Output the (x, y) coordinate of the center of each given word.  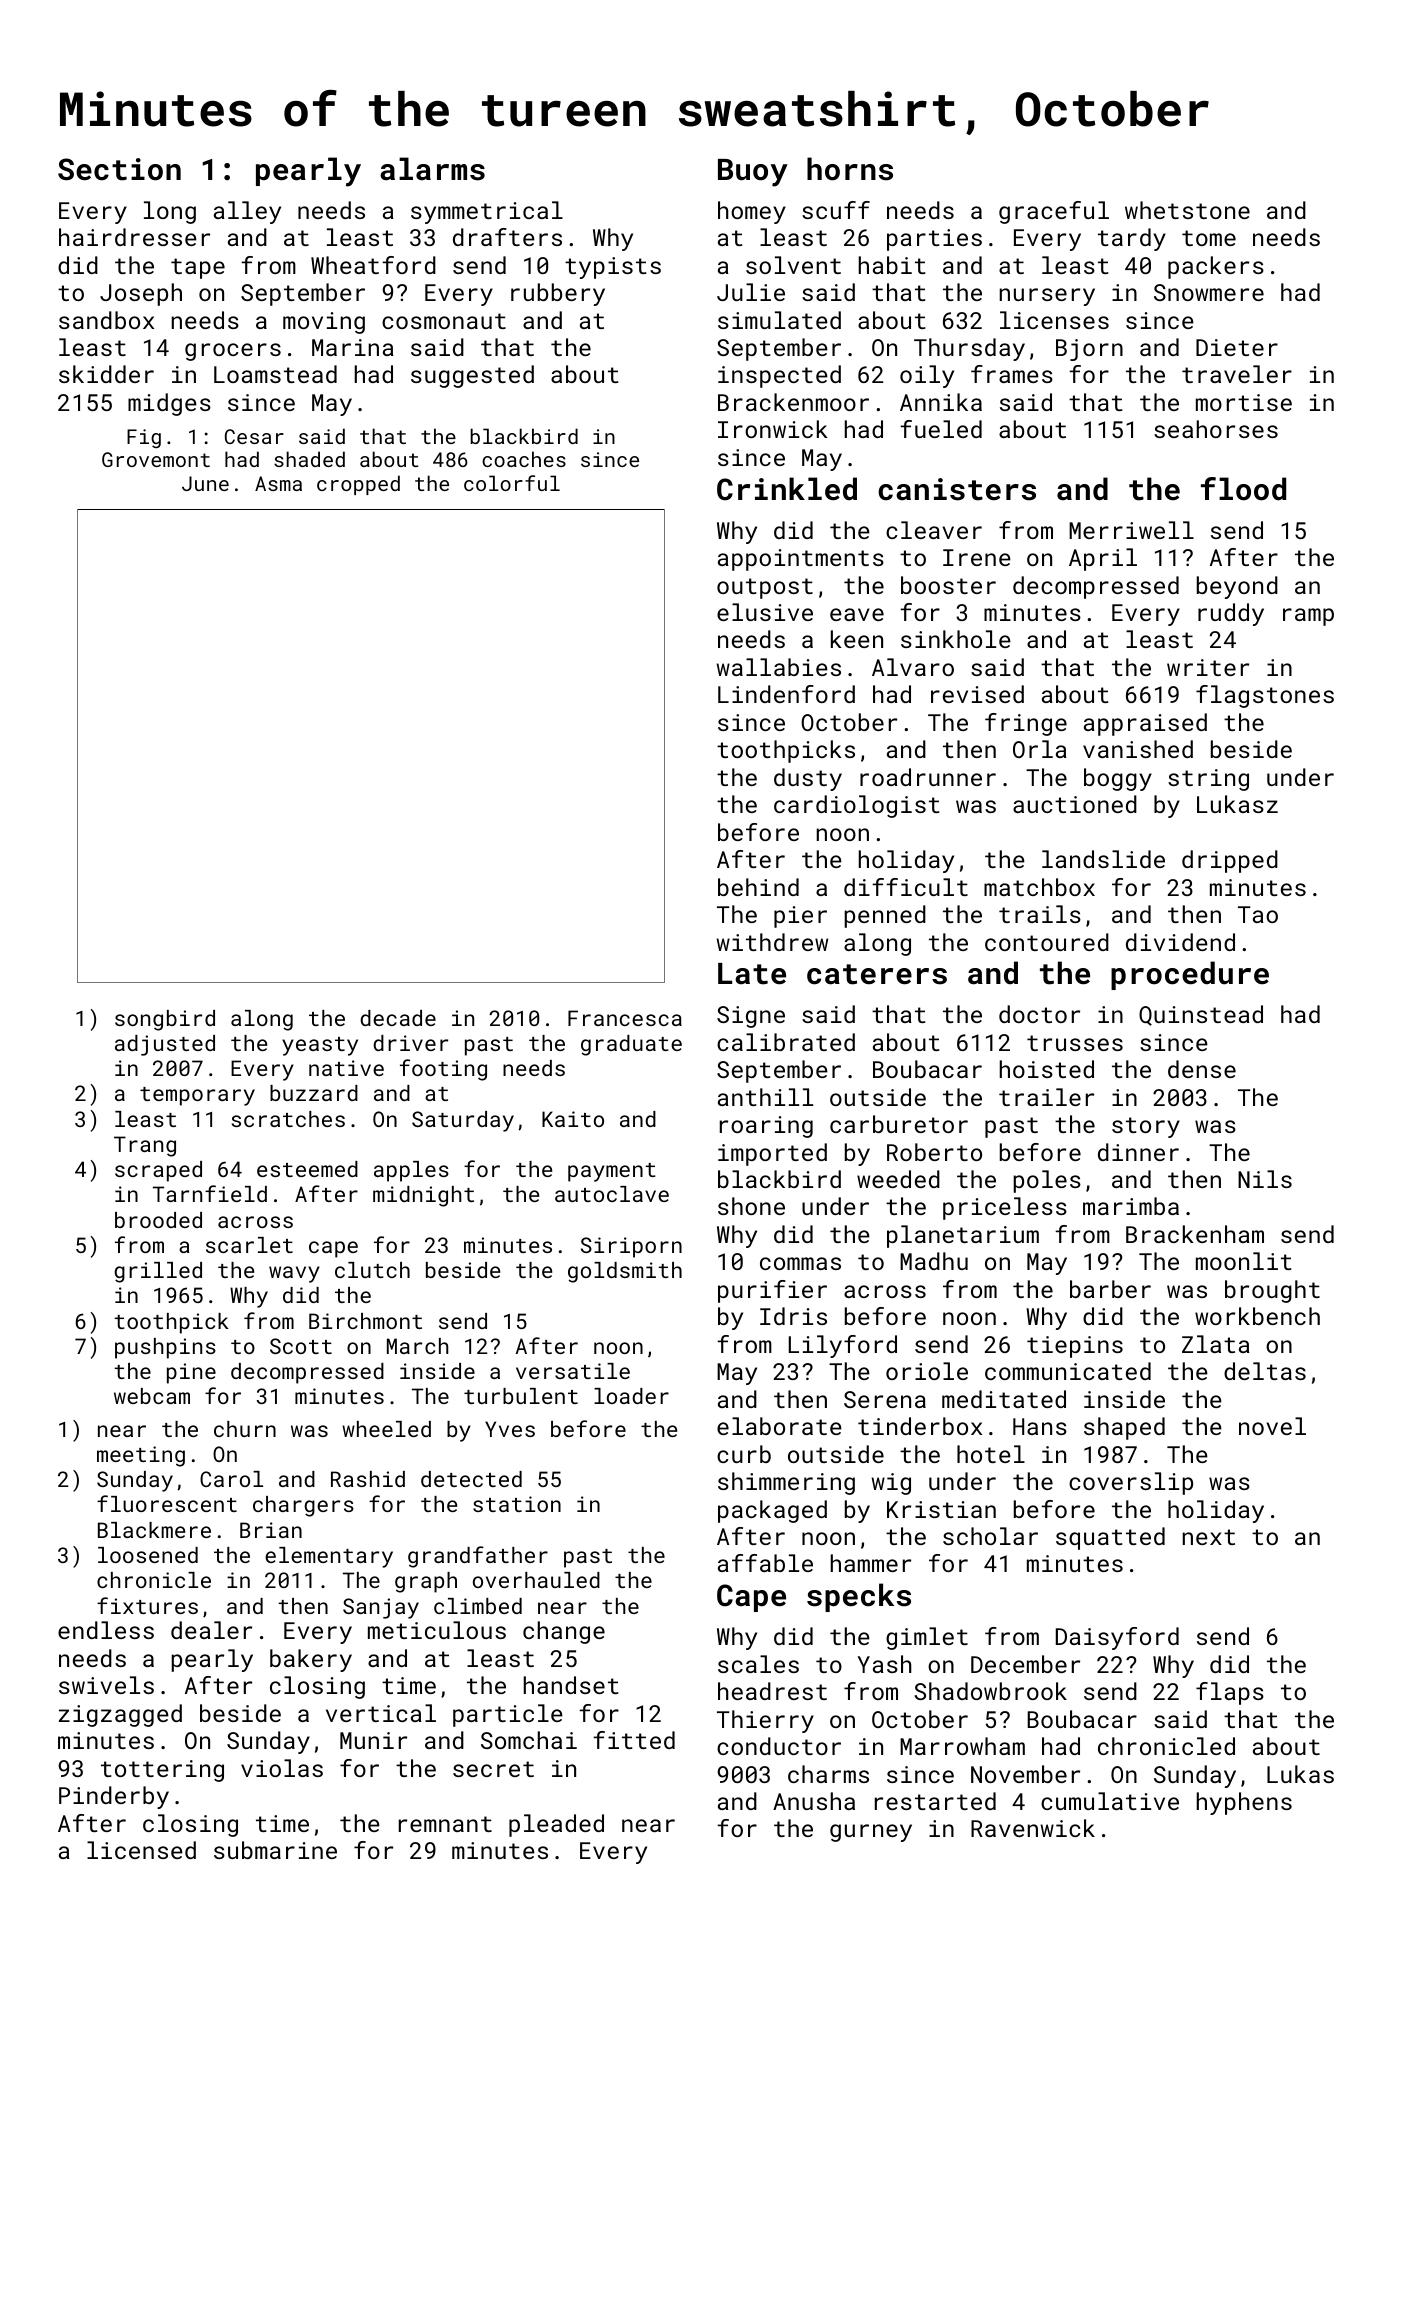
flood (1243, 489)
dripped (1230, 861)
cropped (358, 485)
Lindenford (786, 694)
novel (1272, 1426)
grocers (233, 352)
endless (106, 1630)
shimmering (786, 1483)
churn (245, 1429)
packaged (772, 1511)
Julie (751, 292)
